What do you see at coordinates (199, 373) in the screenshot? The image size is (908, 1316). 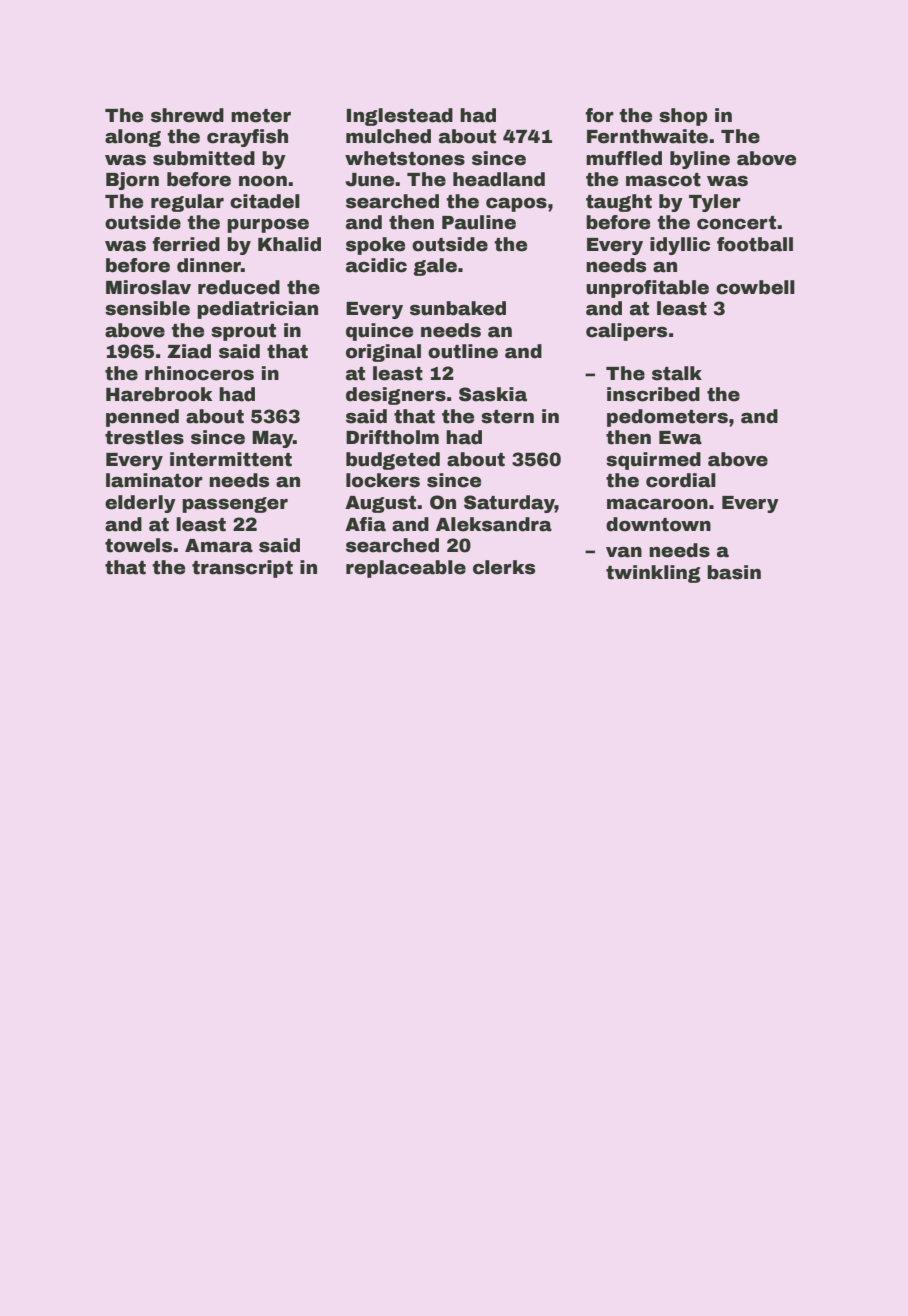 I see `rhinoceros` at bounding box center [199, 373].
